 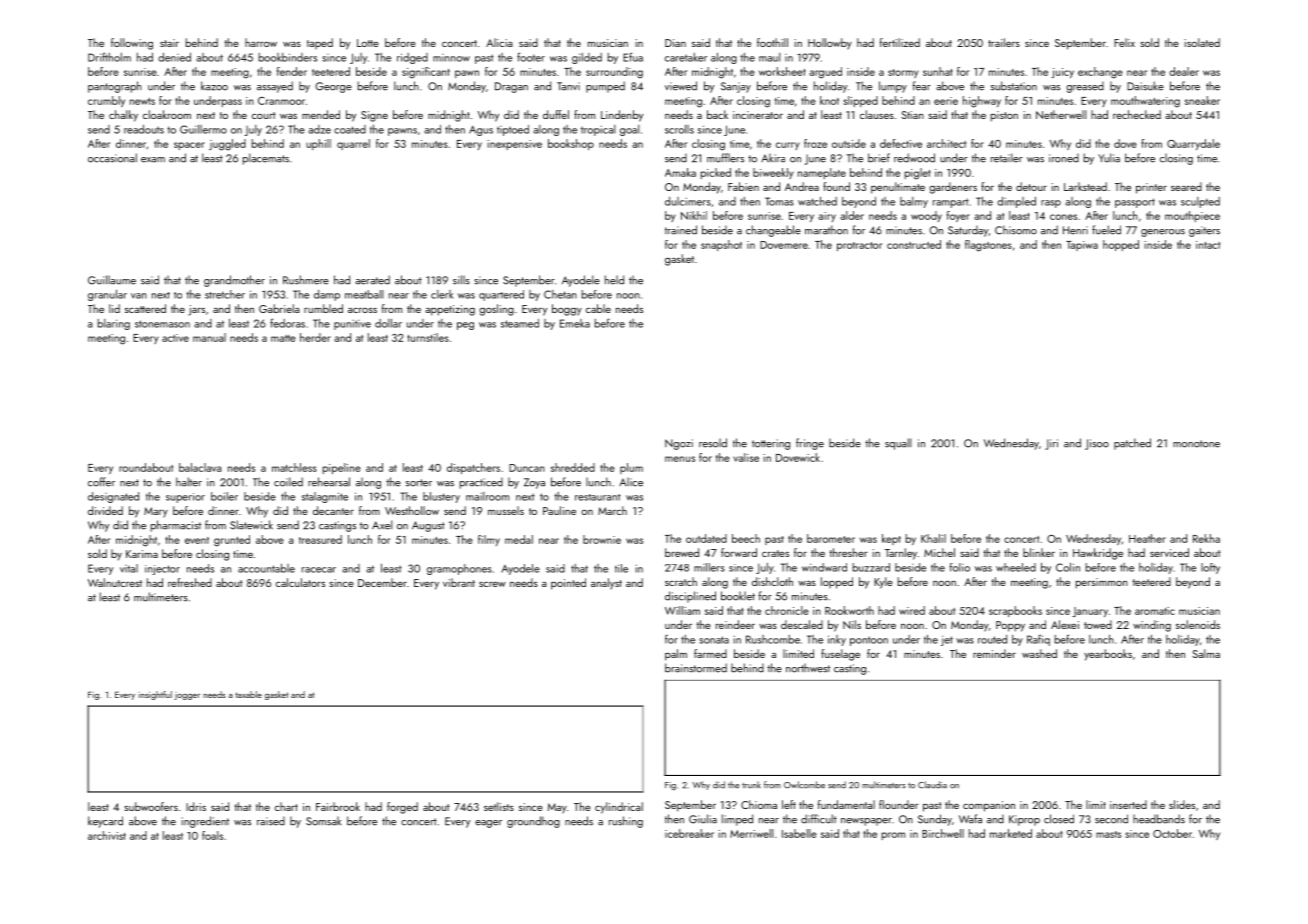 What do you see at coordinates (1196, 444) in the document?
I see `monotone` at bounding box center [1196, 444].
